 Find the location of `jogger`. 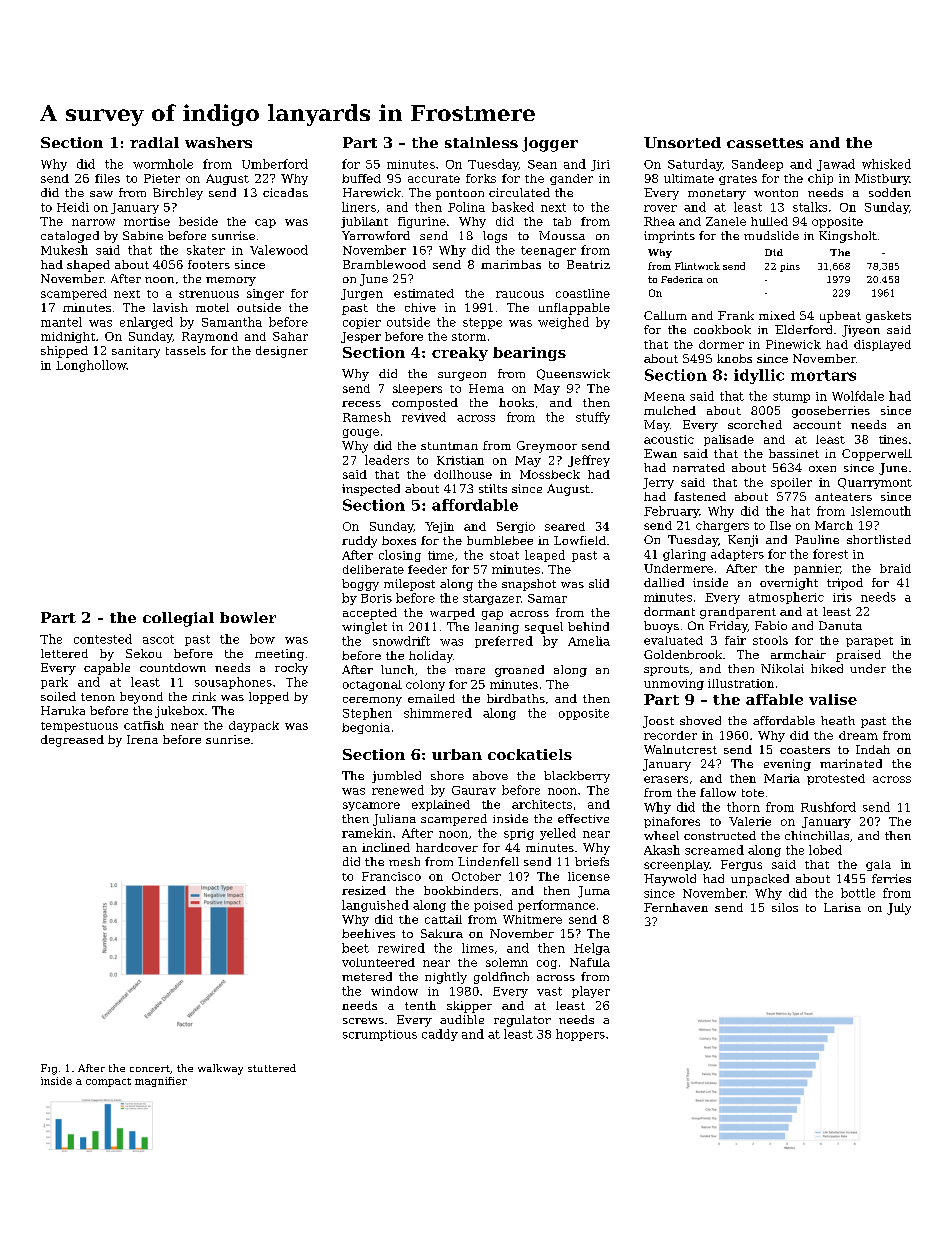

jogger is located at coordinates (550, 144).
